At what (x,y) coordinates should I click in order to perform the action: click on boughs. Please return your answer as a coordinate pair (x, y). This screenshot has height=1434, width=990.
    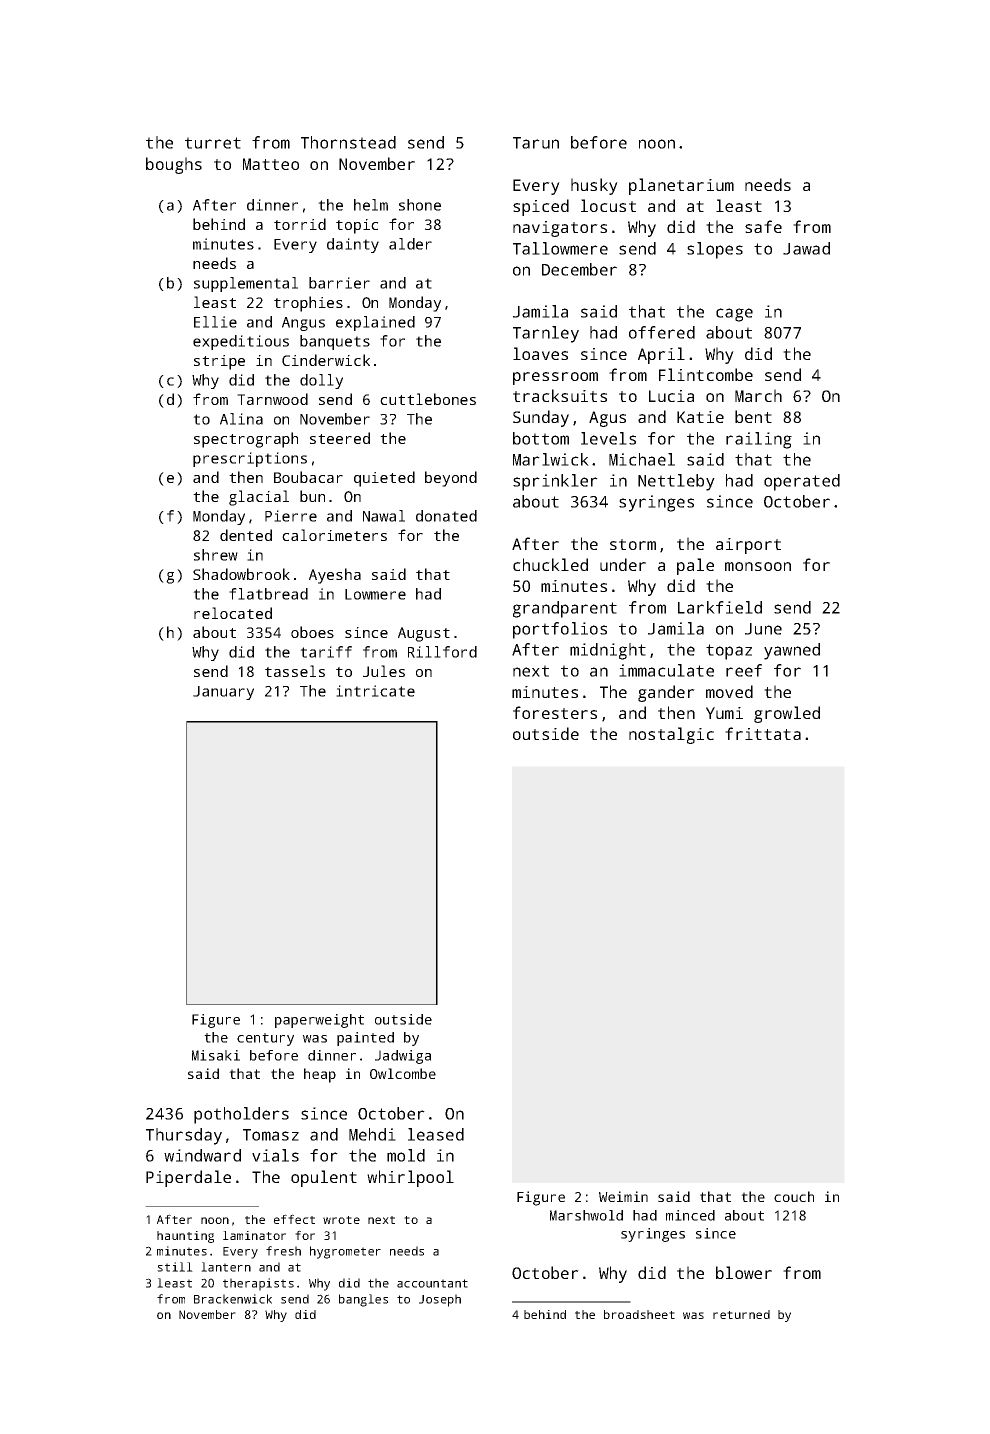
    Looking at the image, I should click on (174, 165).
